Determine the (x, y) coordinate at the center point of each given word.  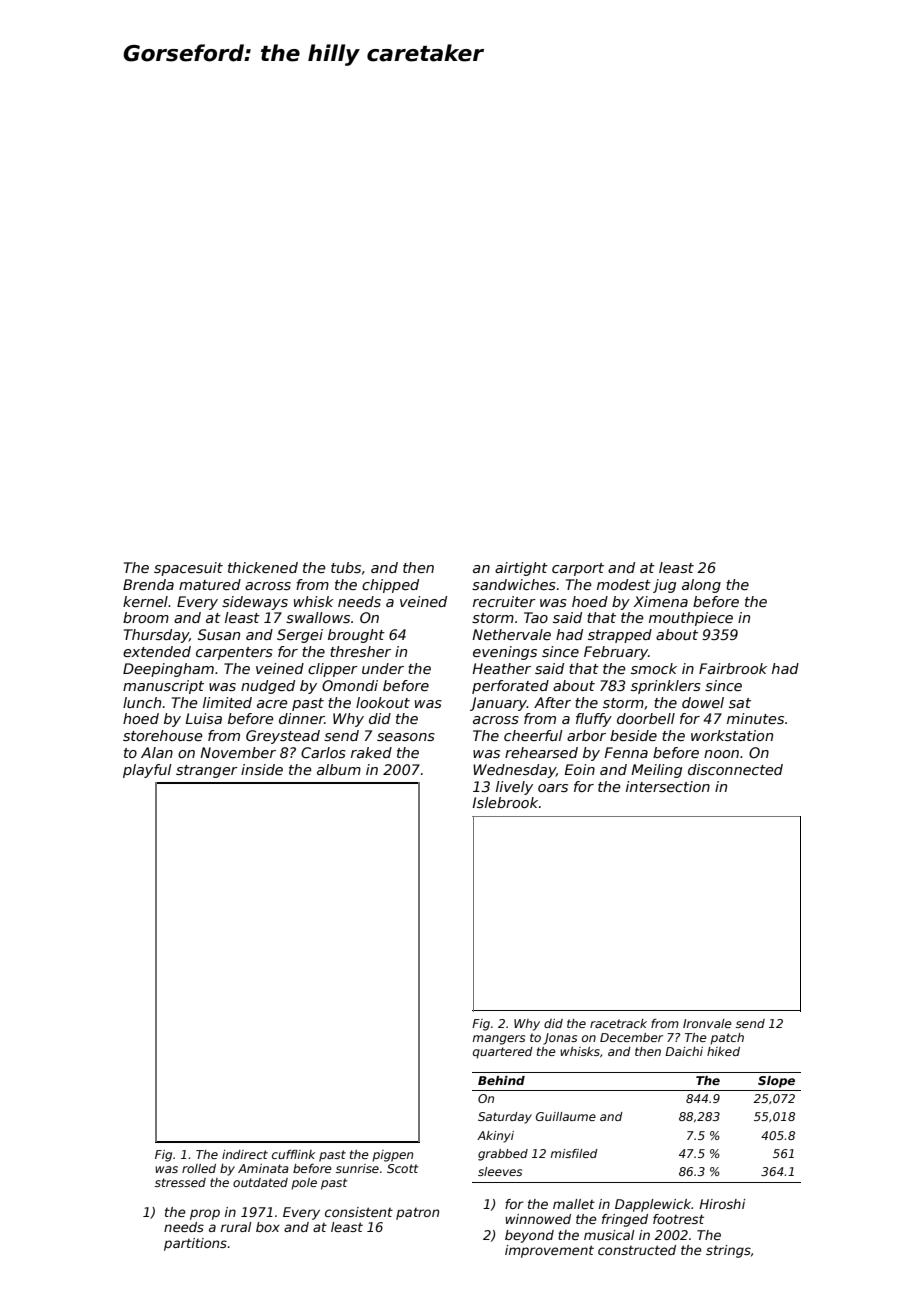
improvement (549, 1251)
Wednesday (514, 771)
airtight (521, 569)
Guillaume (566, 1116)
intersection (668, 786)
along (701, 586)
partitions (195, 1244)
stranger (207, 771)
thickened (263, 567)
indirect (245, 1154)
